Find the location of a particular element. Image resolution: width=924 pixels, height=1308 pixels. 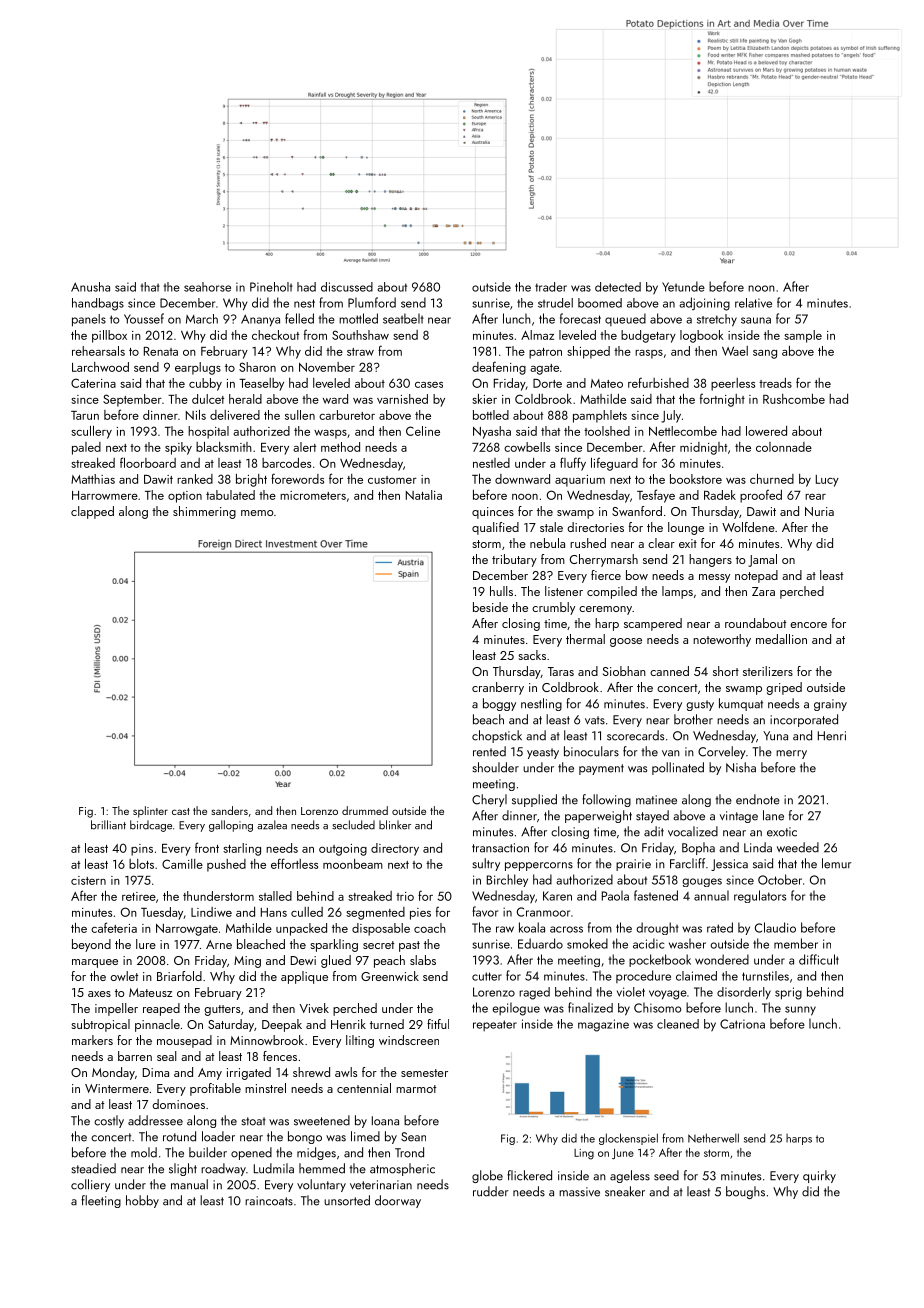

Nuria is located at coordinates (819, 511).
